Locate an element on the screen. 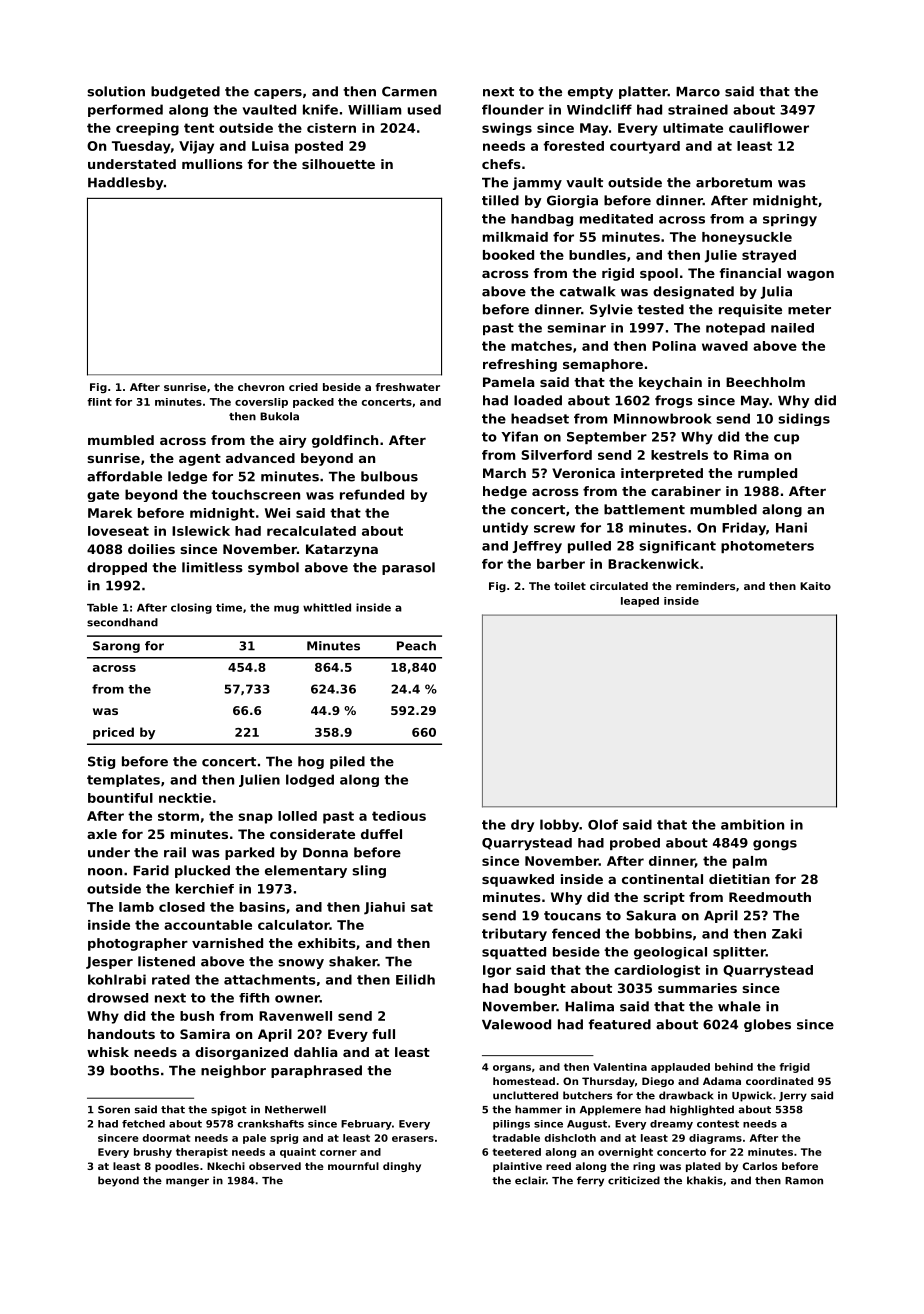  piled is located at coordinates (347, 762).
